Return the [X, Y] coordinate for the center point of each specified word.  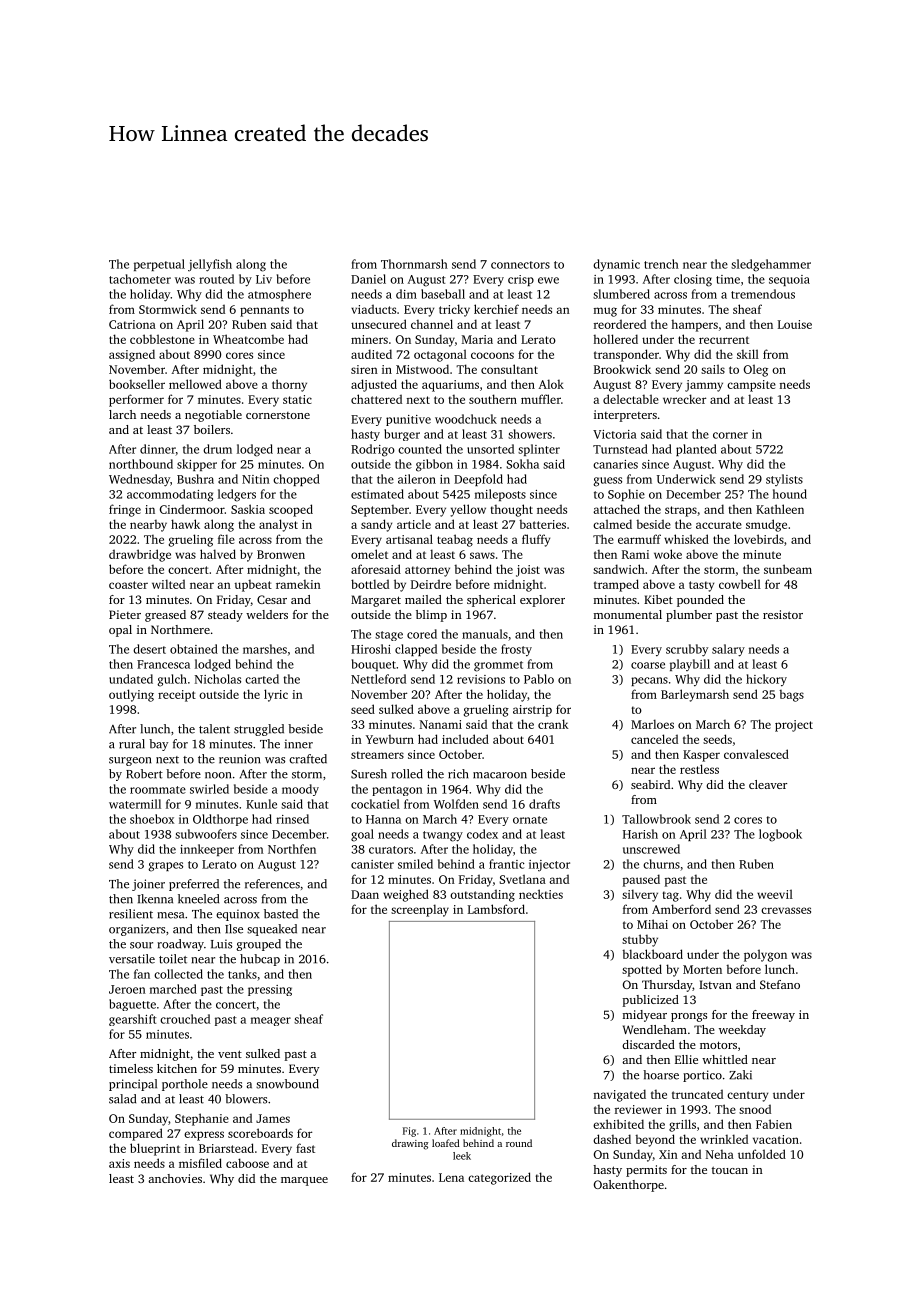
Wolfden [456, 804]
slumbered [621, 294]
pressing [270, 990]
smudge [766, 525]
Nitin [256, 479]
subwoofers [206, 834]
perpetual [159, 265]
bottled [370, 584]
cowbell [740, 584]
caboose [247, 1163]
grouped [258, 945]
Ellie [686, 1059]
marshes [265, 649]
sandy [376, 525]
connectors [520, 265]
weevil [775, 894]
